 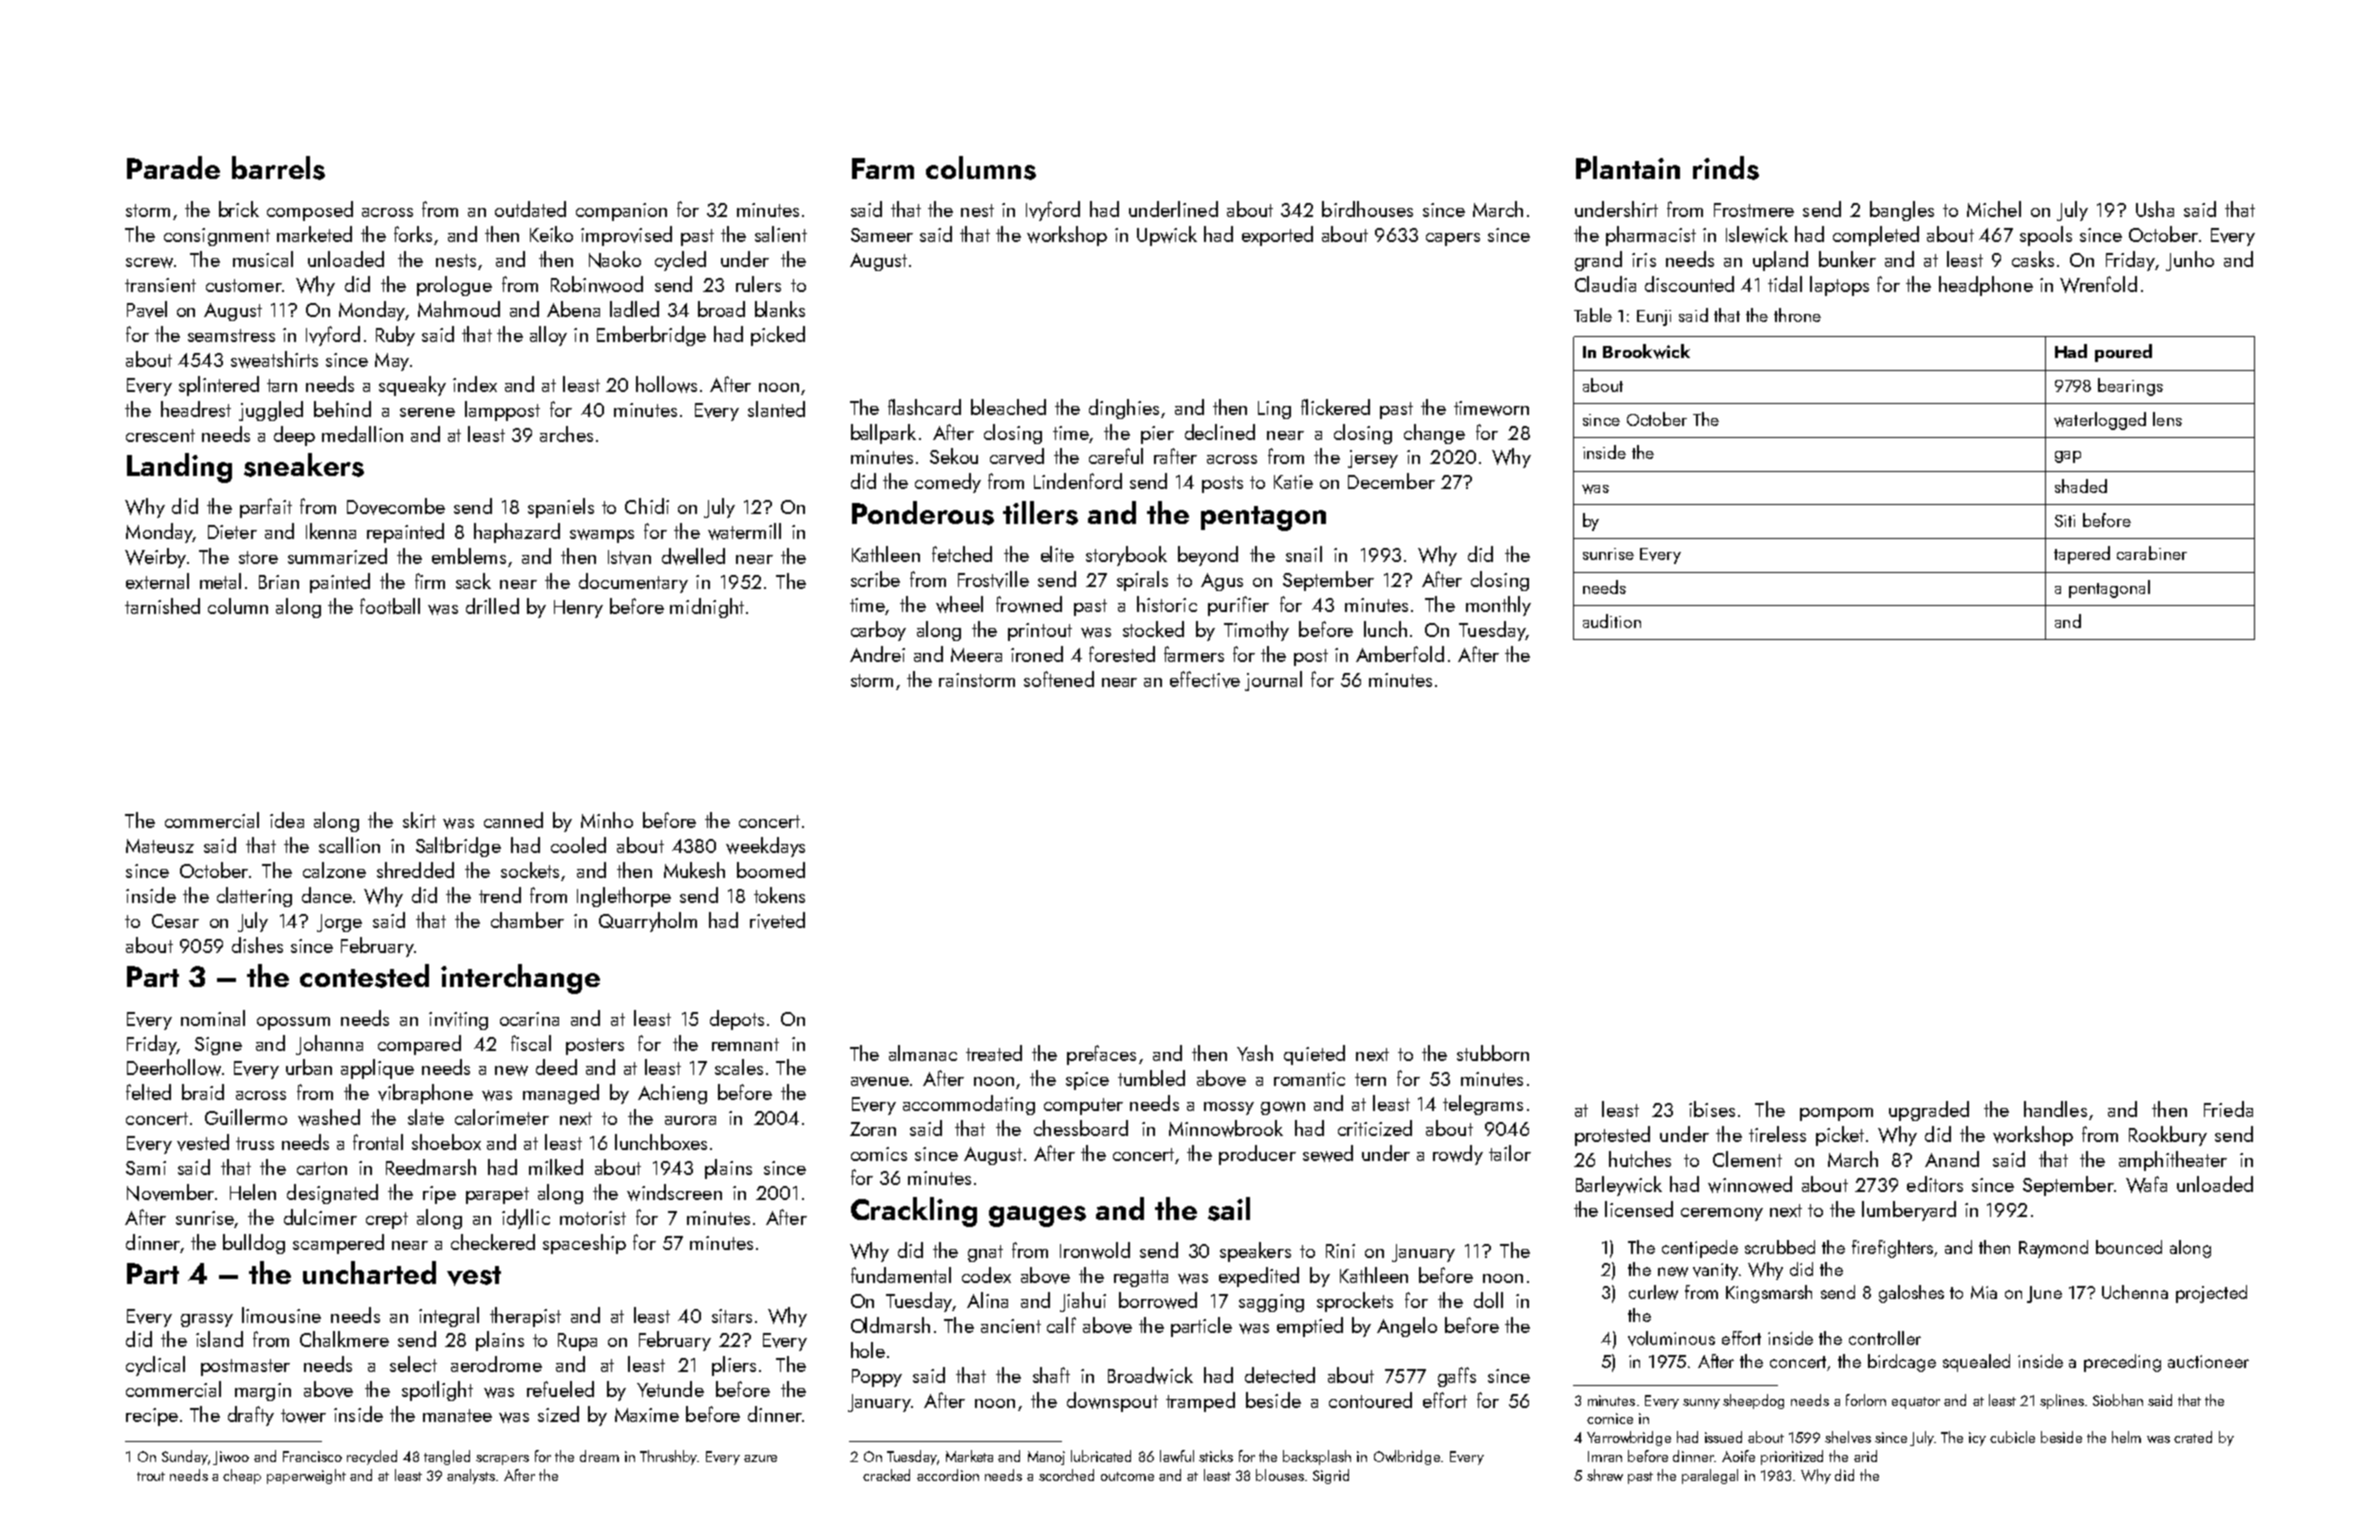 I want to click on Sigrid, so click(x=1331, y=1476).
